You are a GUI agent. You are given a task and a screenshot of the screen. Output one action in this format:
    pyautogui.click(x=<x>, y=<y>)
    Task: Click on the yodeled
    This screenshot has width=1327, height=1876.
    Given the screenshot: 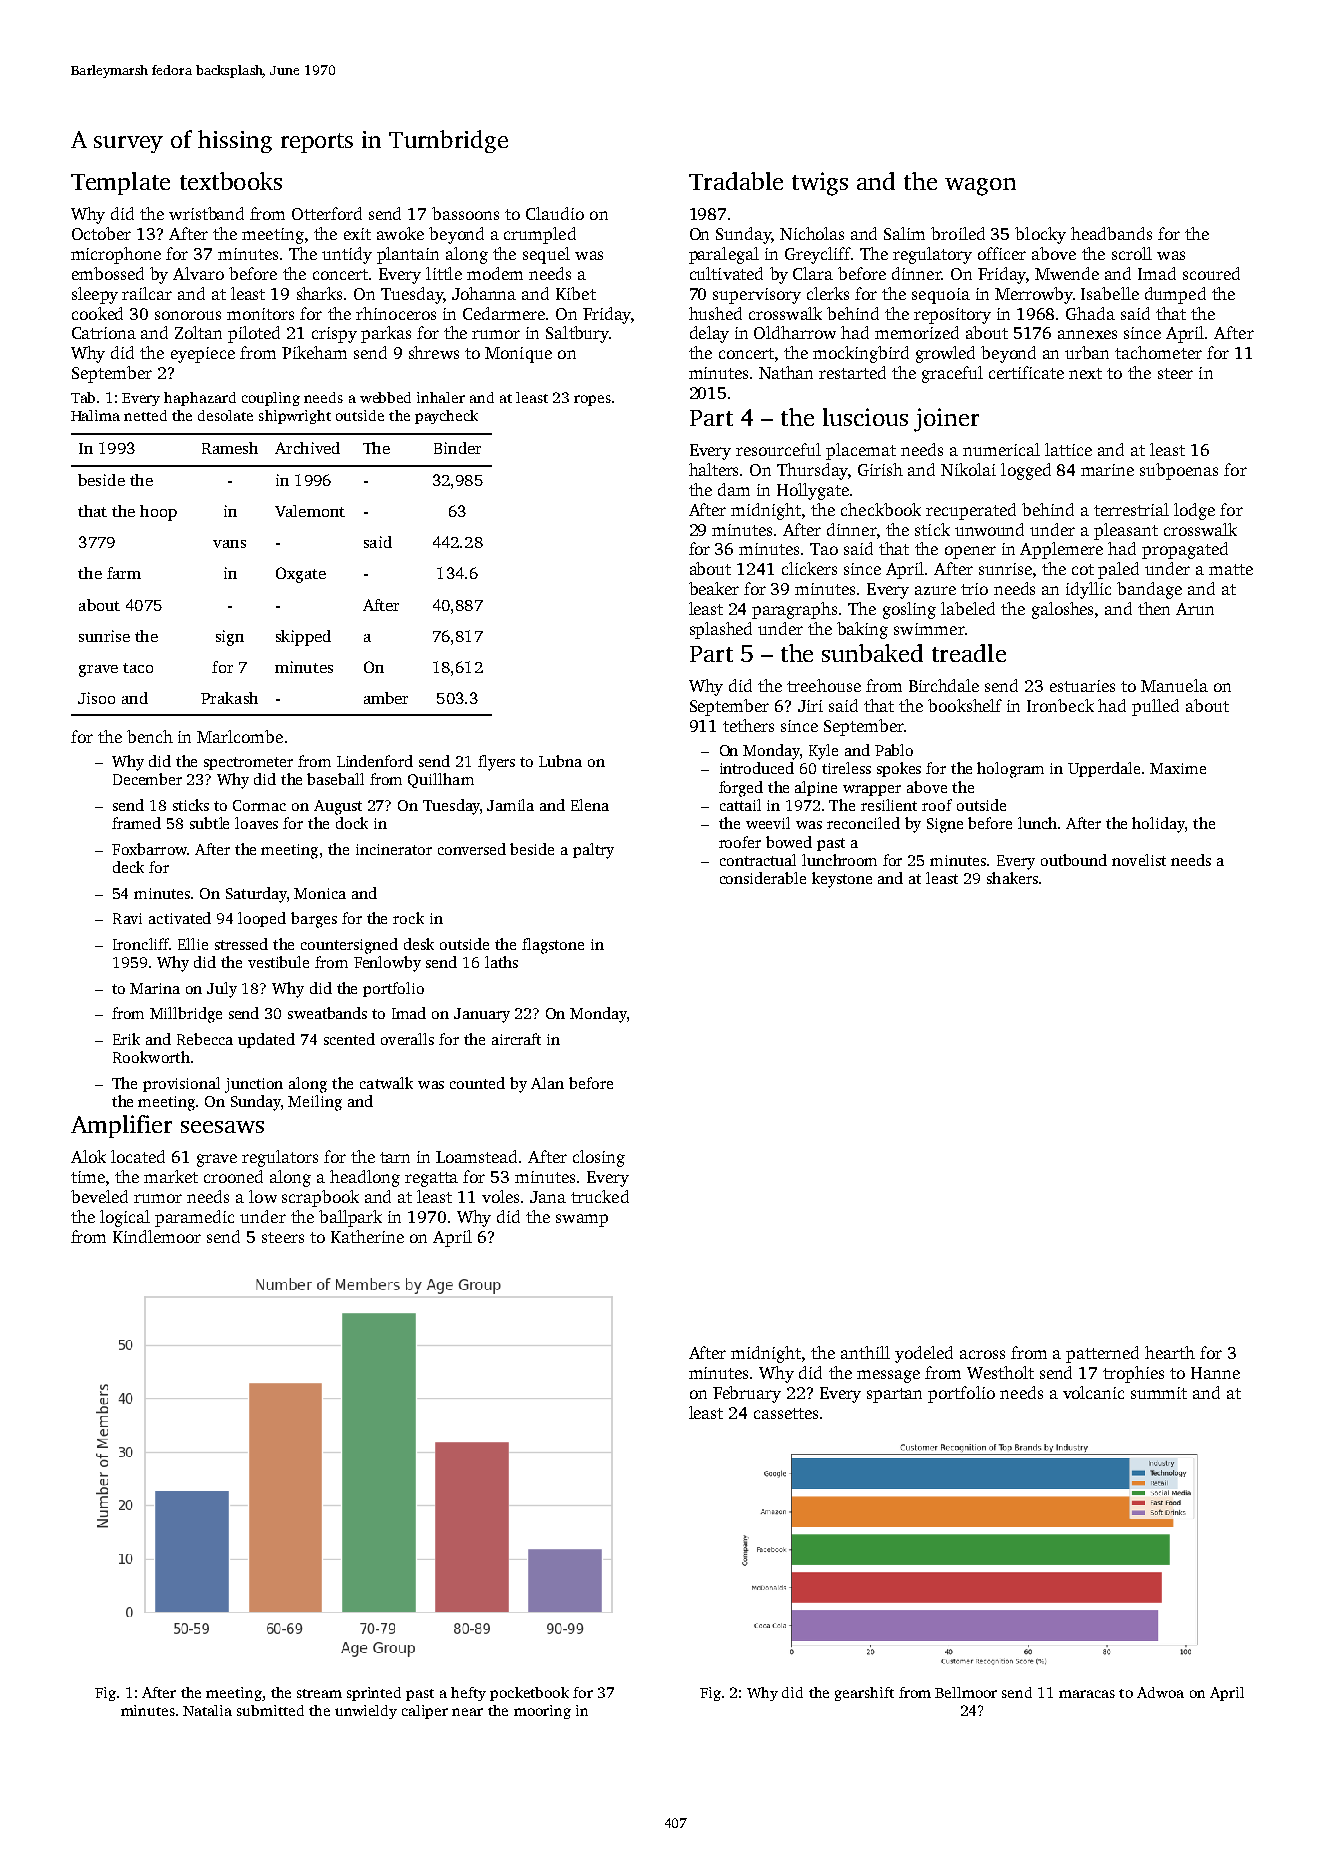 What is the action you would take?
    pyautogui.click(x=924, y=1354)
